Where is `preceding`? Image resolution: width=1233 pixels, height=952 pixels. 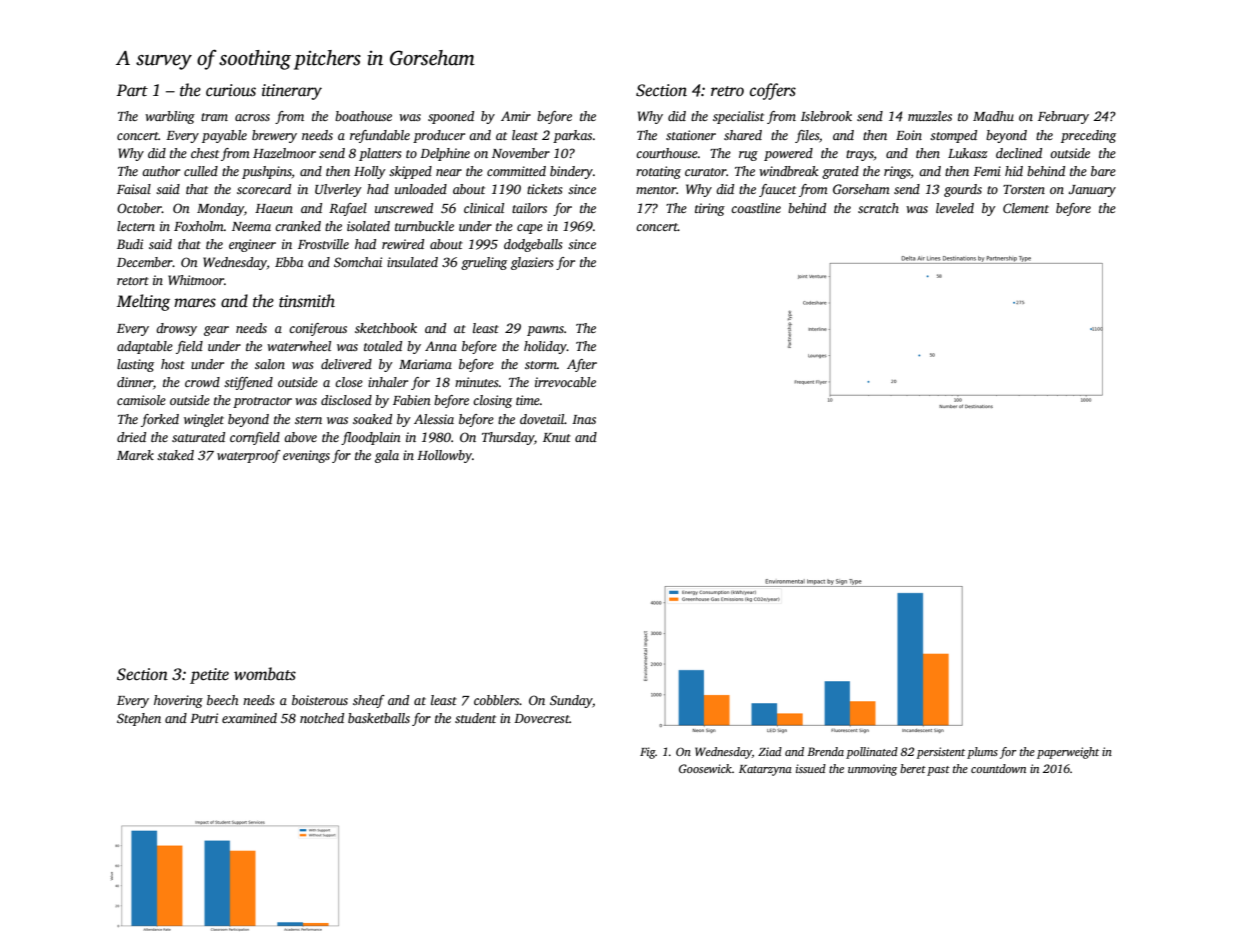
preceding is located at coordinates (1088, 136).
